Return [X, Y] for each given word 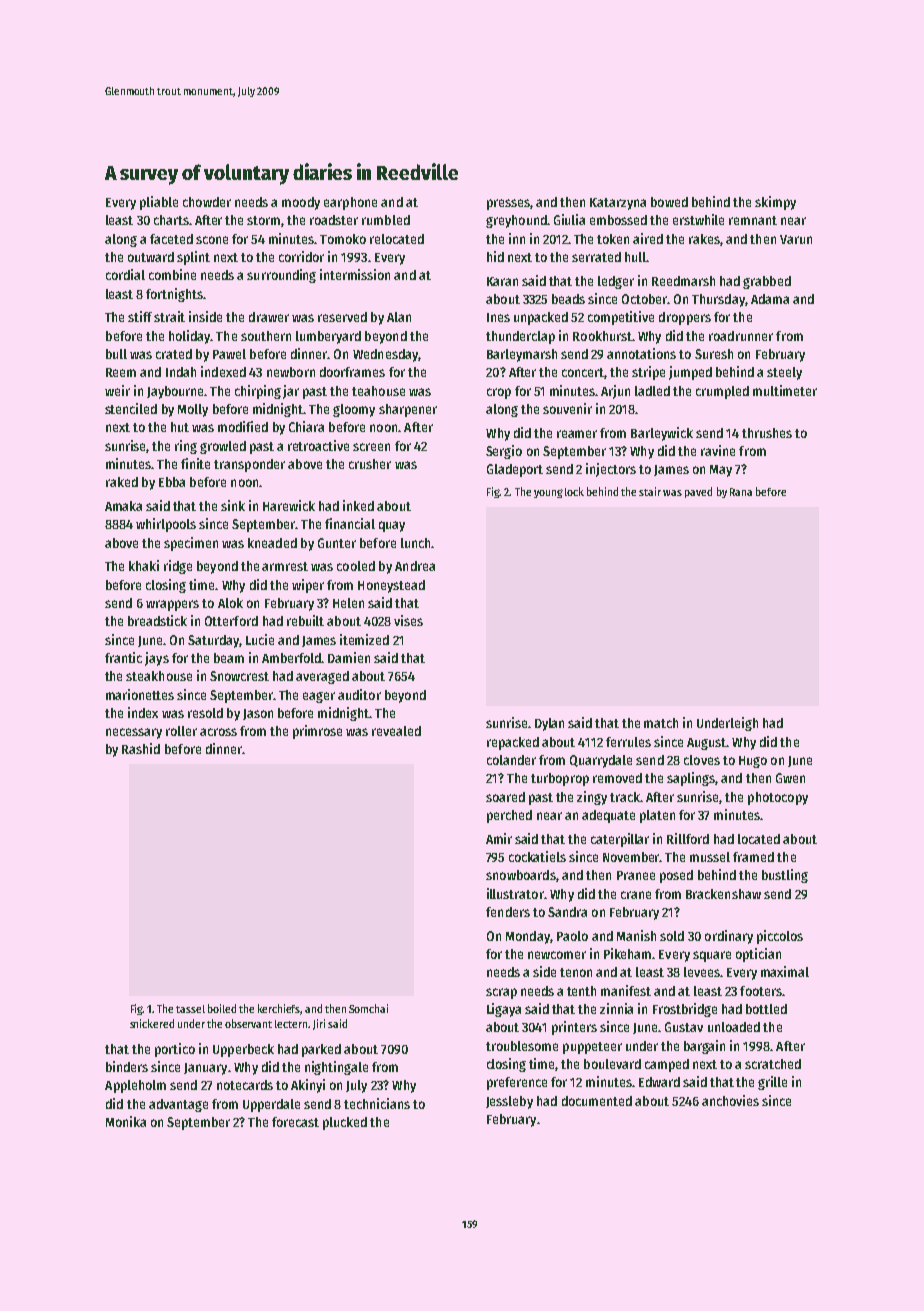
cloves [702, 760]
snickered [152, 1023]
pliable [159, 203]
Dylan [549, 724]
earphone [350, 203]
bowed [669, 202]
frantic [123, 657]
